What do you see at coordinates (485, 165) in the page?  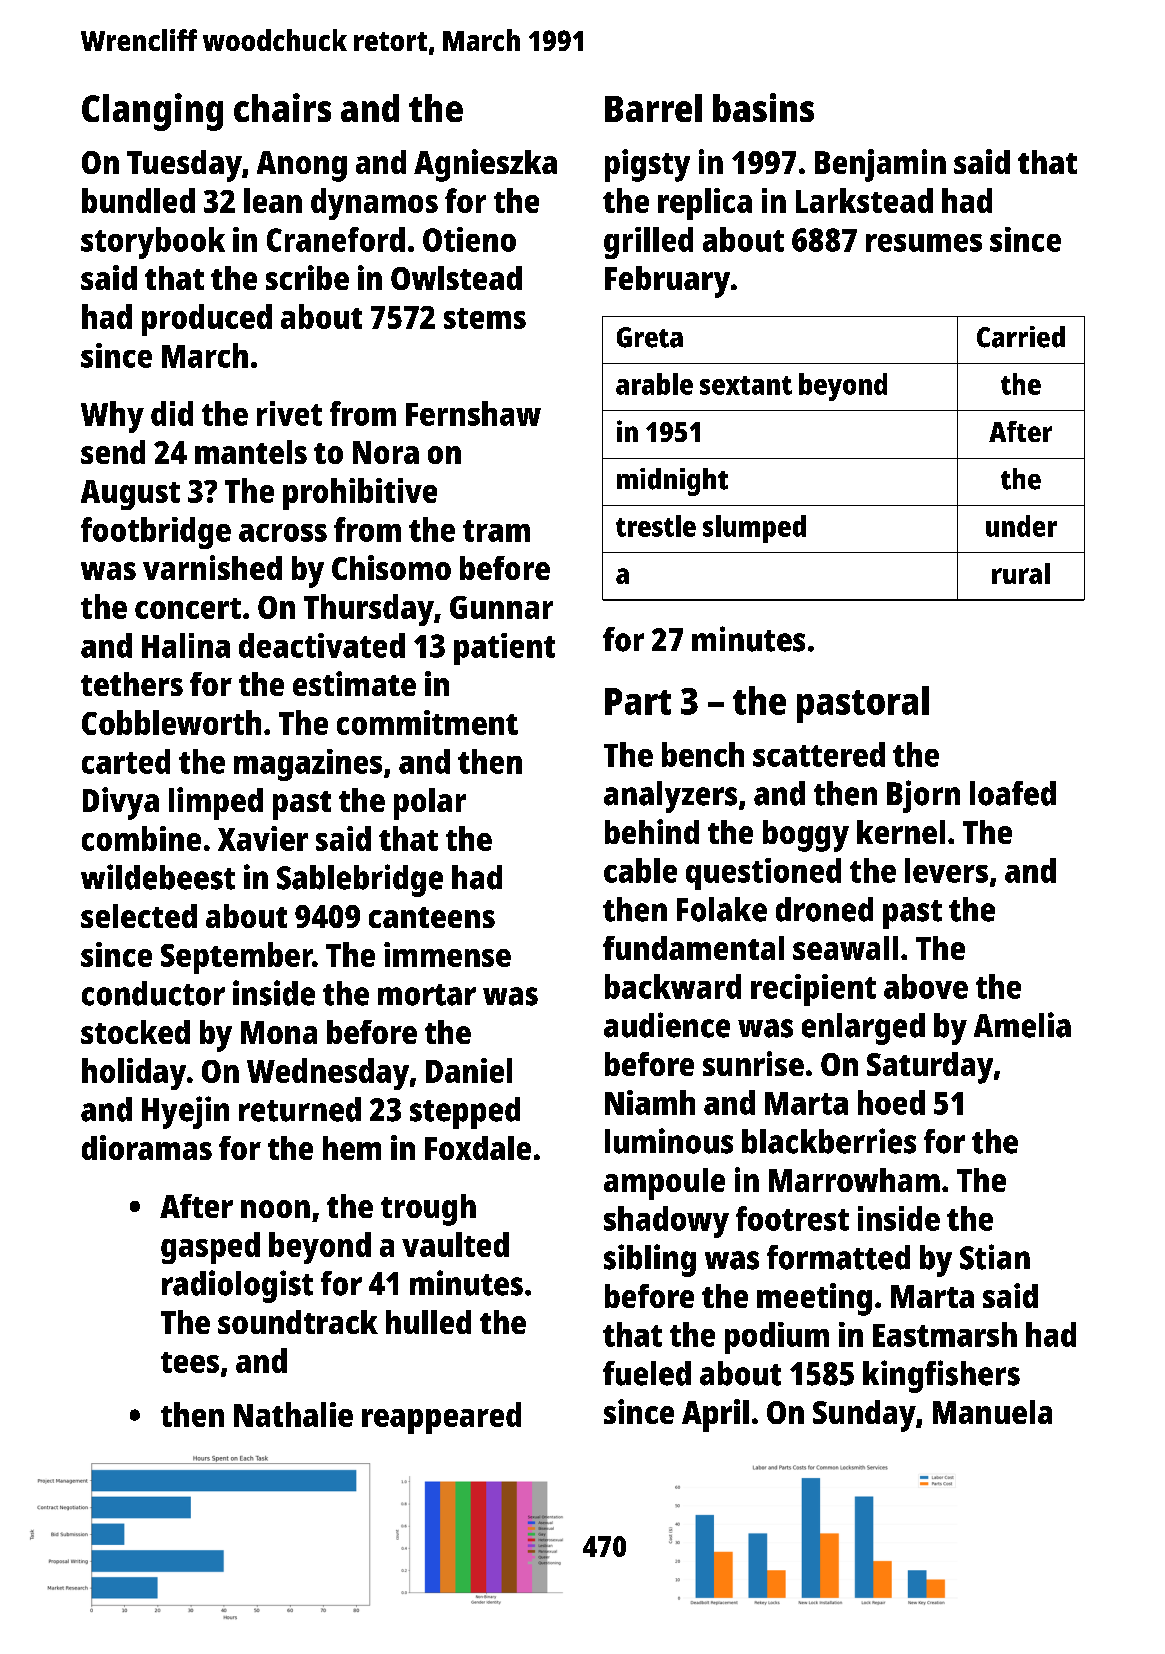 I see `Agnieszka` at bounding box center [485, 165].
